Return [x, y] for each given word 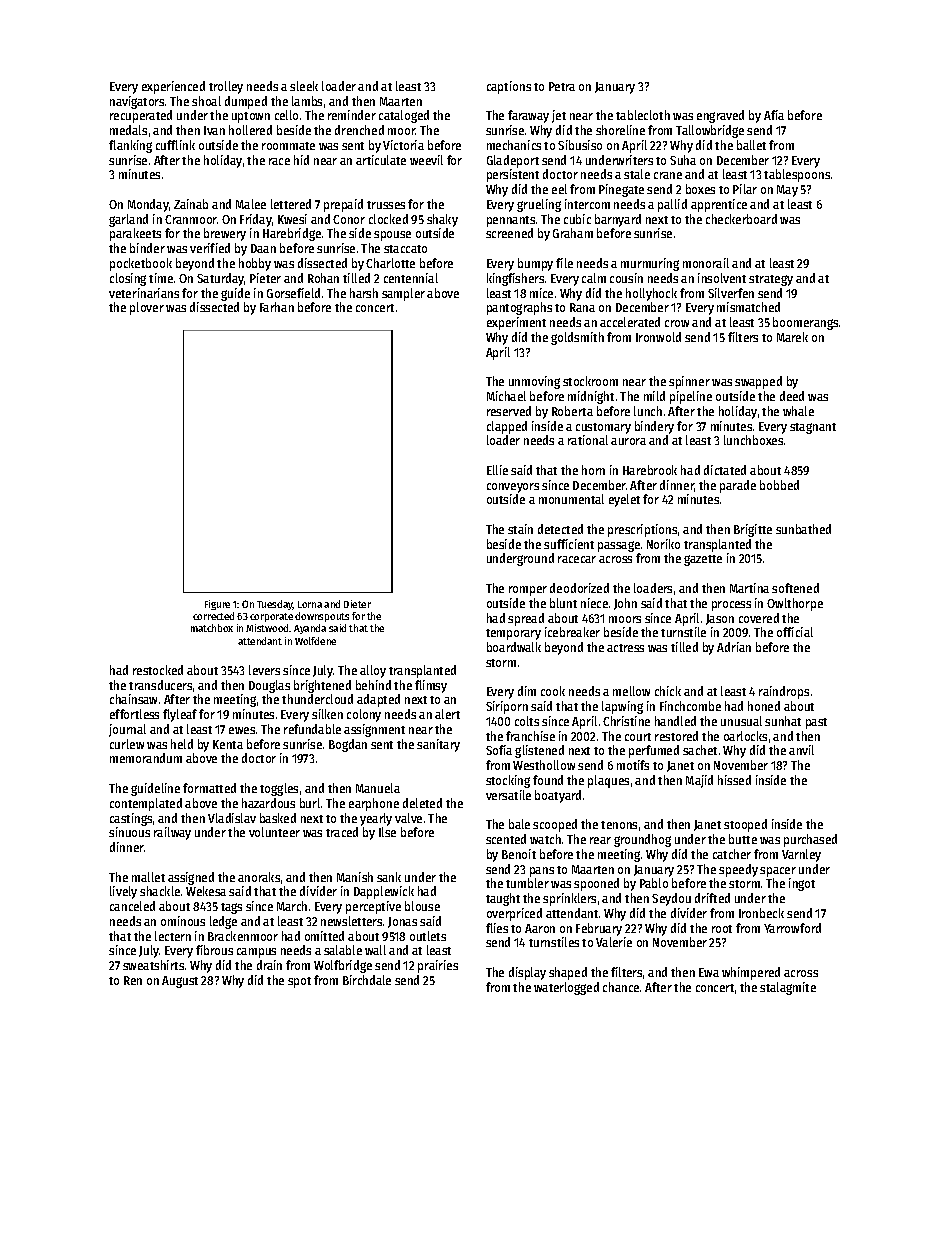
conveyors [513, 488]
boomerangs [805, 323]
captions [509, 87]
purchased [810, 840]
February [599, 929]
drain [269, 965]
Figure [217, 605]
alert [447, 714]
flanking [130, 146]
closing [128, 279]
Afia [774, 115]
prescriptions [642, 530]
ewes [242, 730]
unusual [741, 721]
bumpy [535, 264]
